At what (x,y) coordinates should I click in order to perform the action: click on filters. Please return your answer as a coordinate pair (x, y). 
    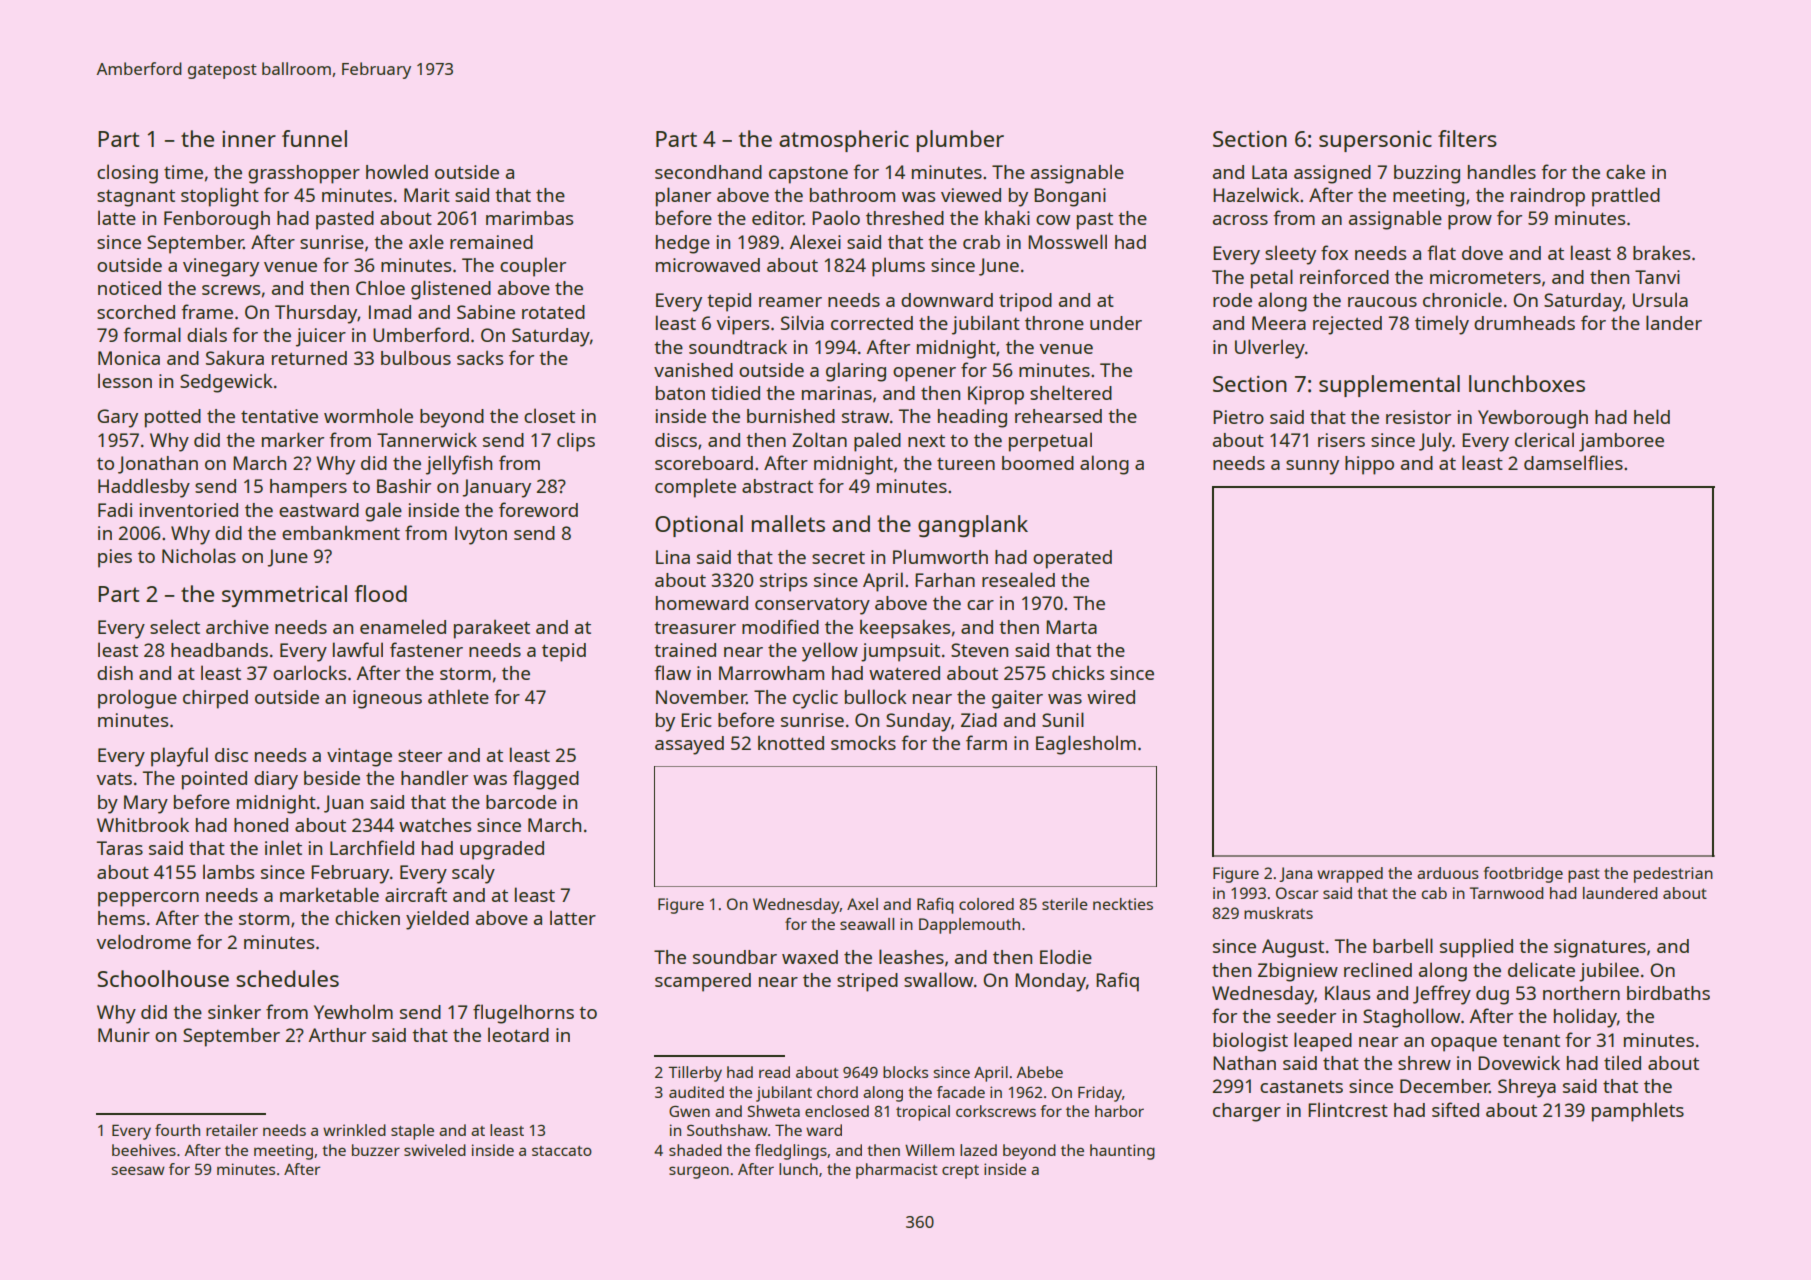
    Looking at the image, I should click on (1467, 138).
